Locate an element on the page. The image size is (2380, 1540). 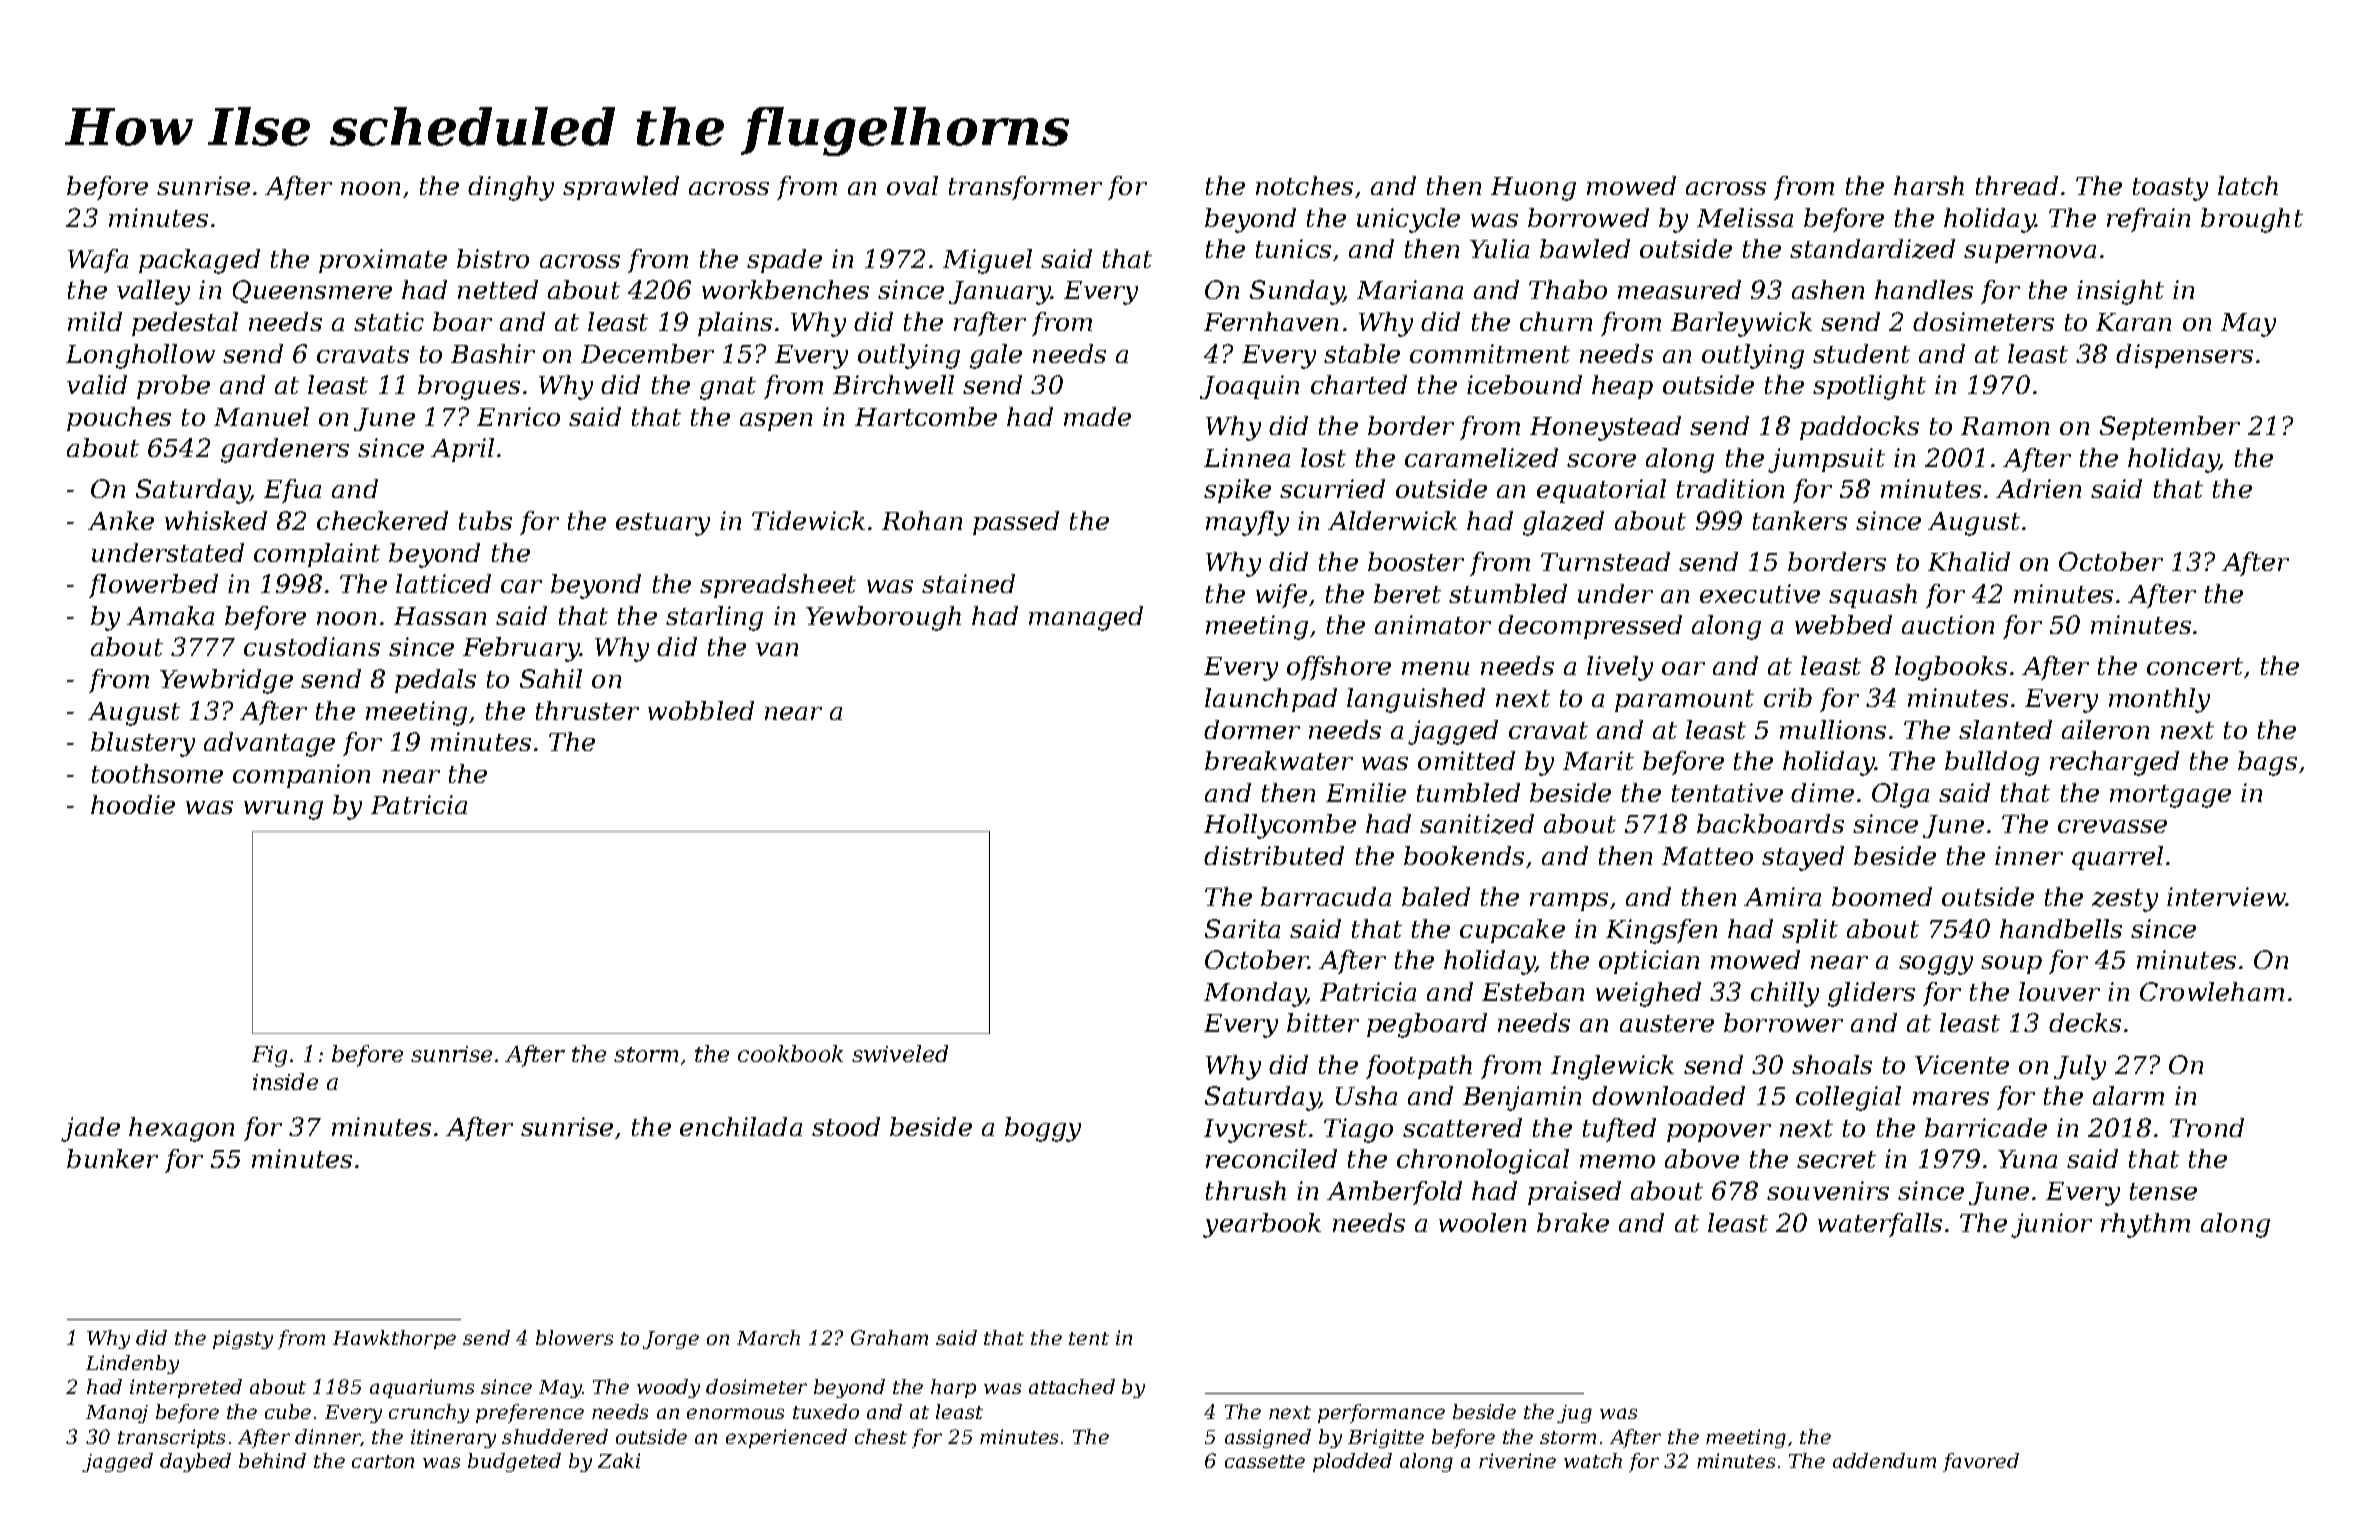
chest is located at coordinates (881, 1436).
